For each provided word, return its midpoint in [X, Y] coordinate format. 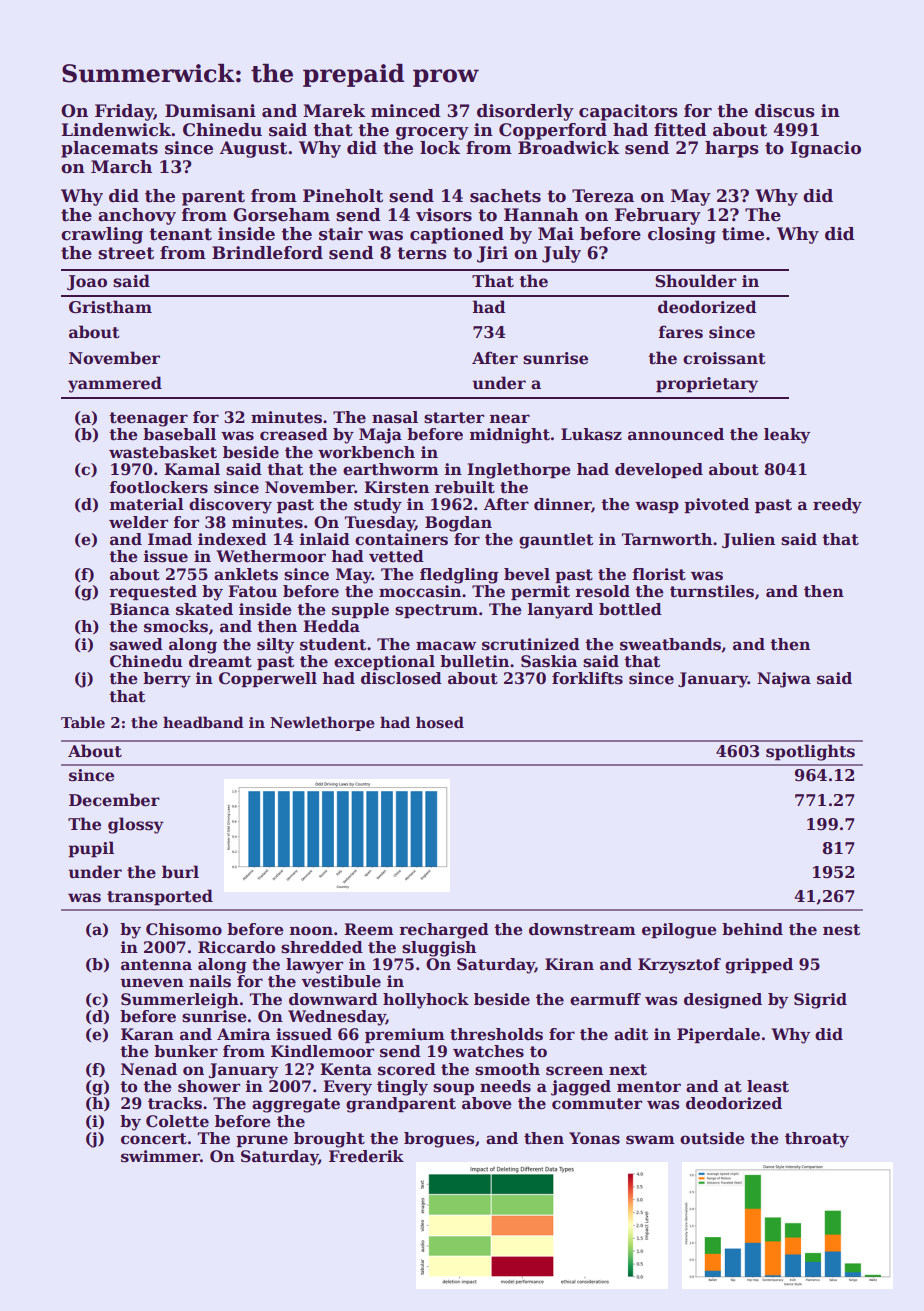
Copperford [553, 131]
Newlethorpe [322, 723]
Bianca [140, 609]
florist [659, 574]
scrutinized [531, 644]
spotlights [810, 752]
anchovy [137, 216]
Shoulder [696, 281]
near [510, 419]
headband [203, 722]
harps [732, 149]
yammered [115, 384]
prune [262, 1141]
